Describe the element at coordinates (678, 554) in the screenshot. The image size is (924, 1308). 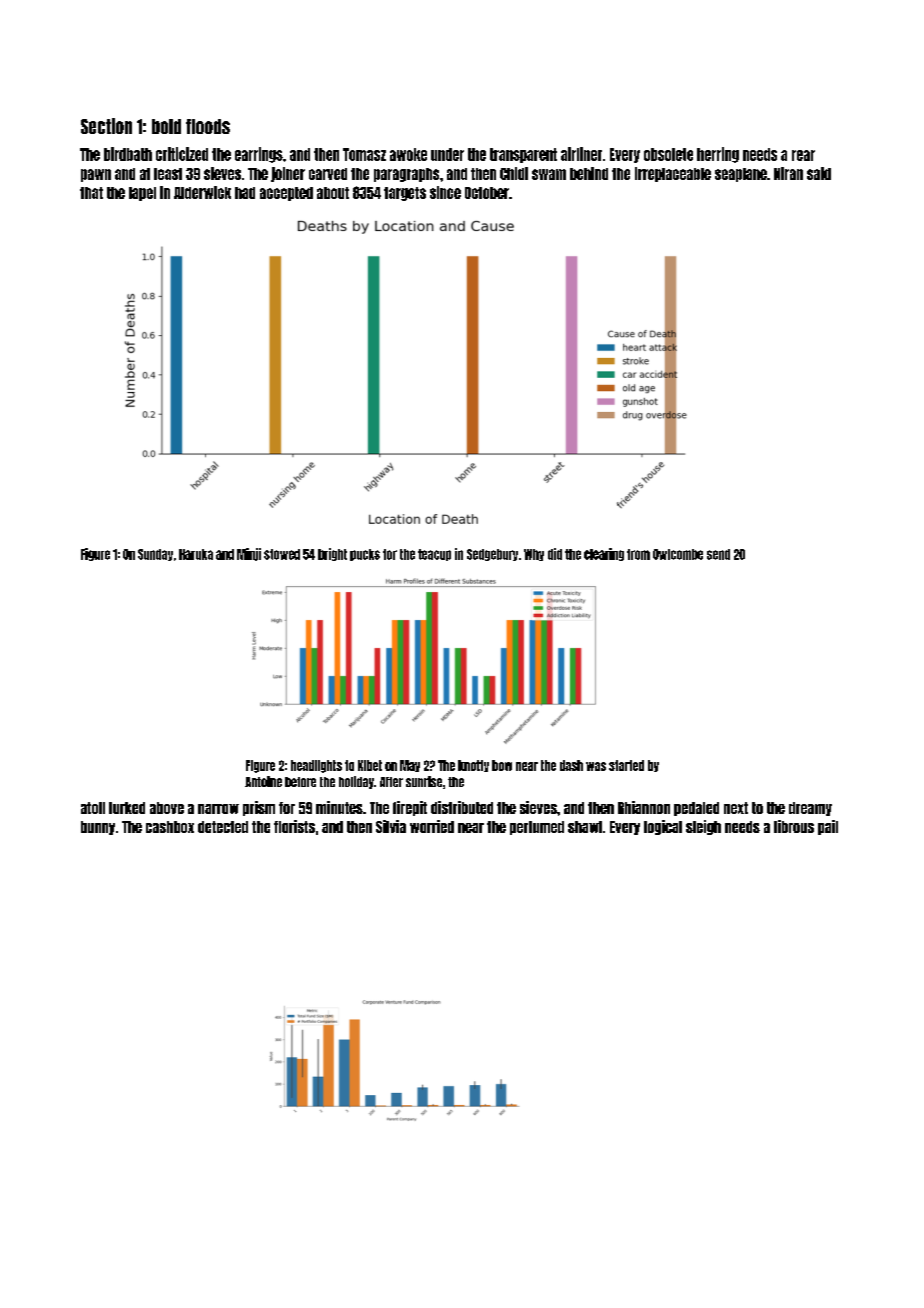
I see `Owlcombe` at that location.
